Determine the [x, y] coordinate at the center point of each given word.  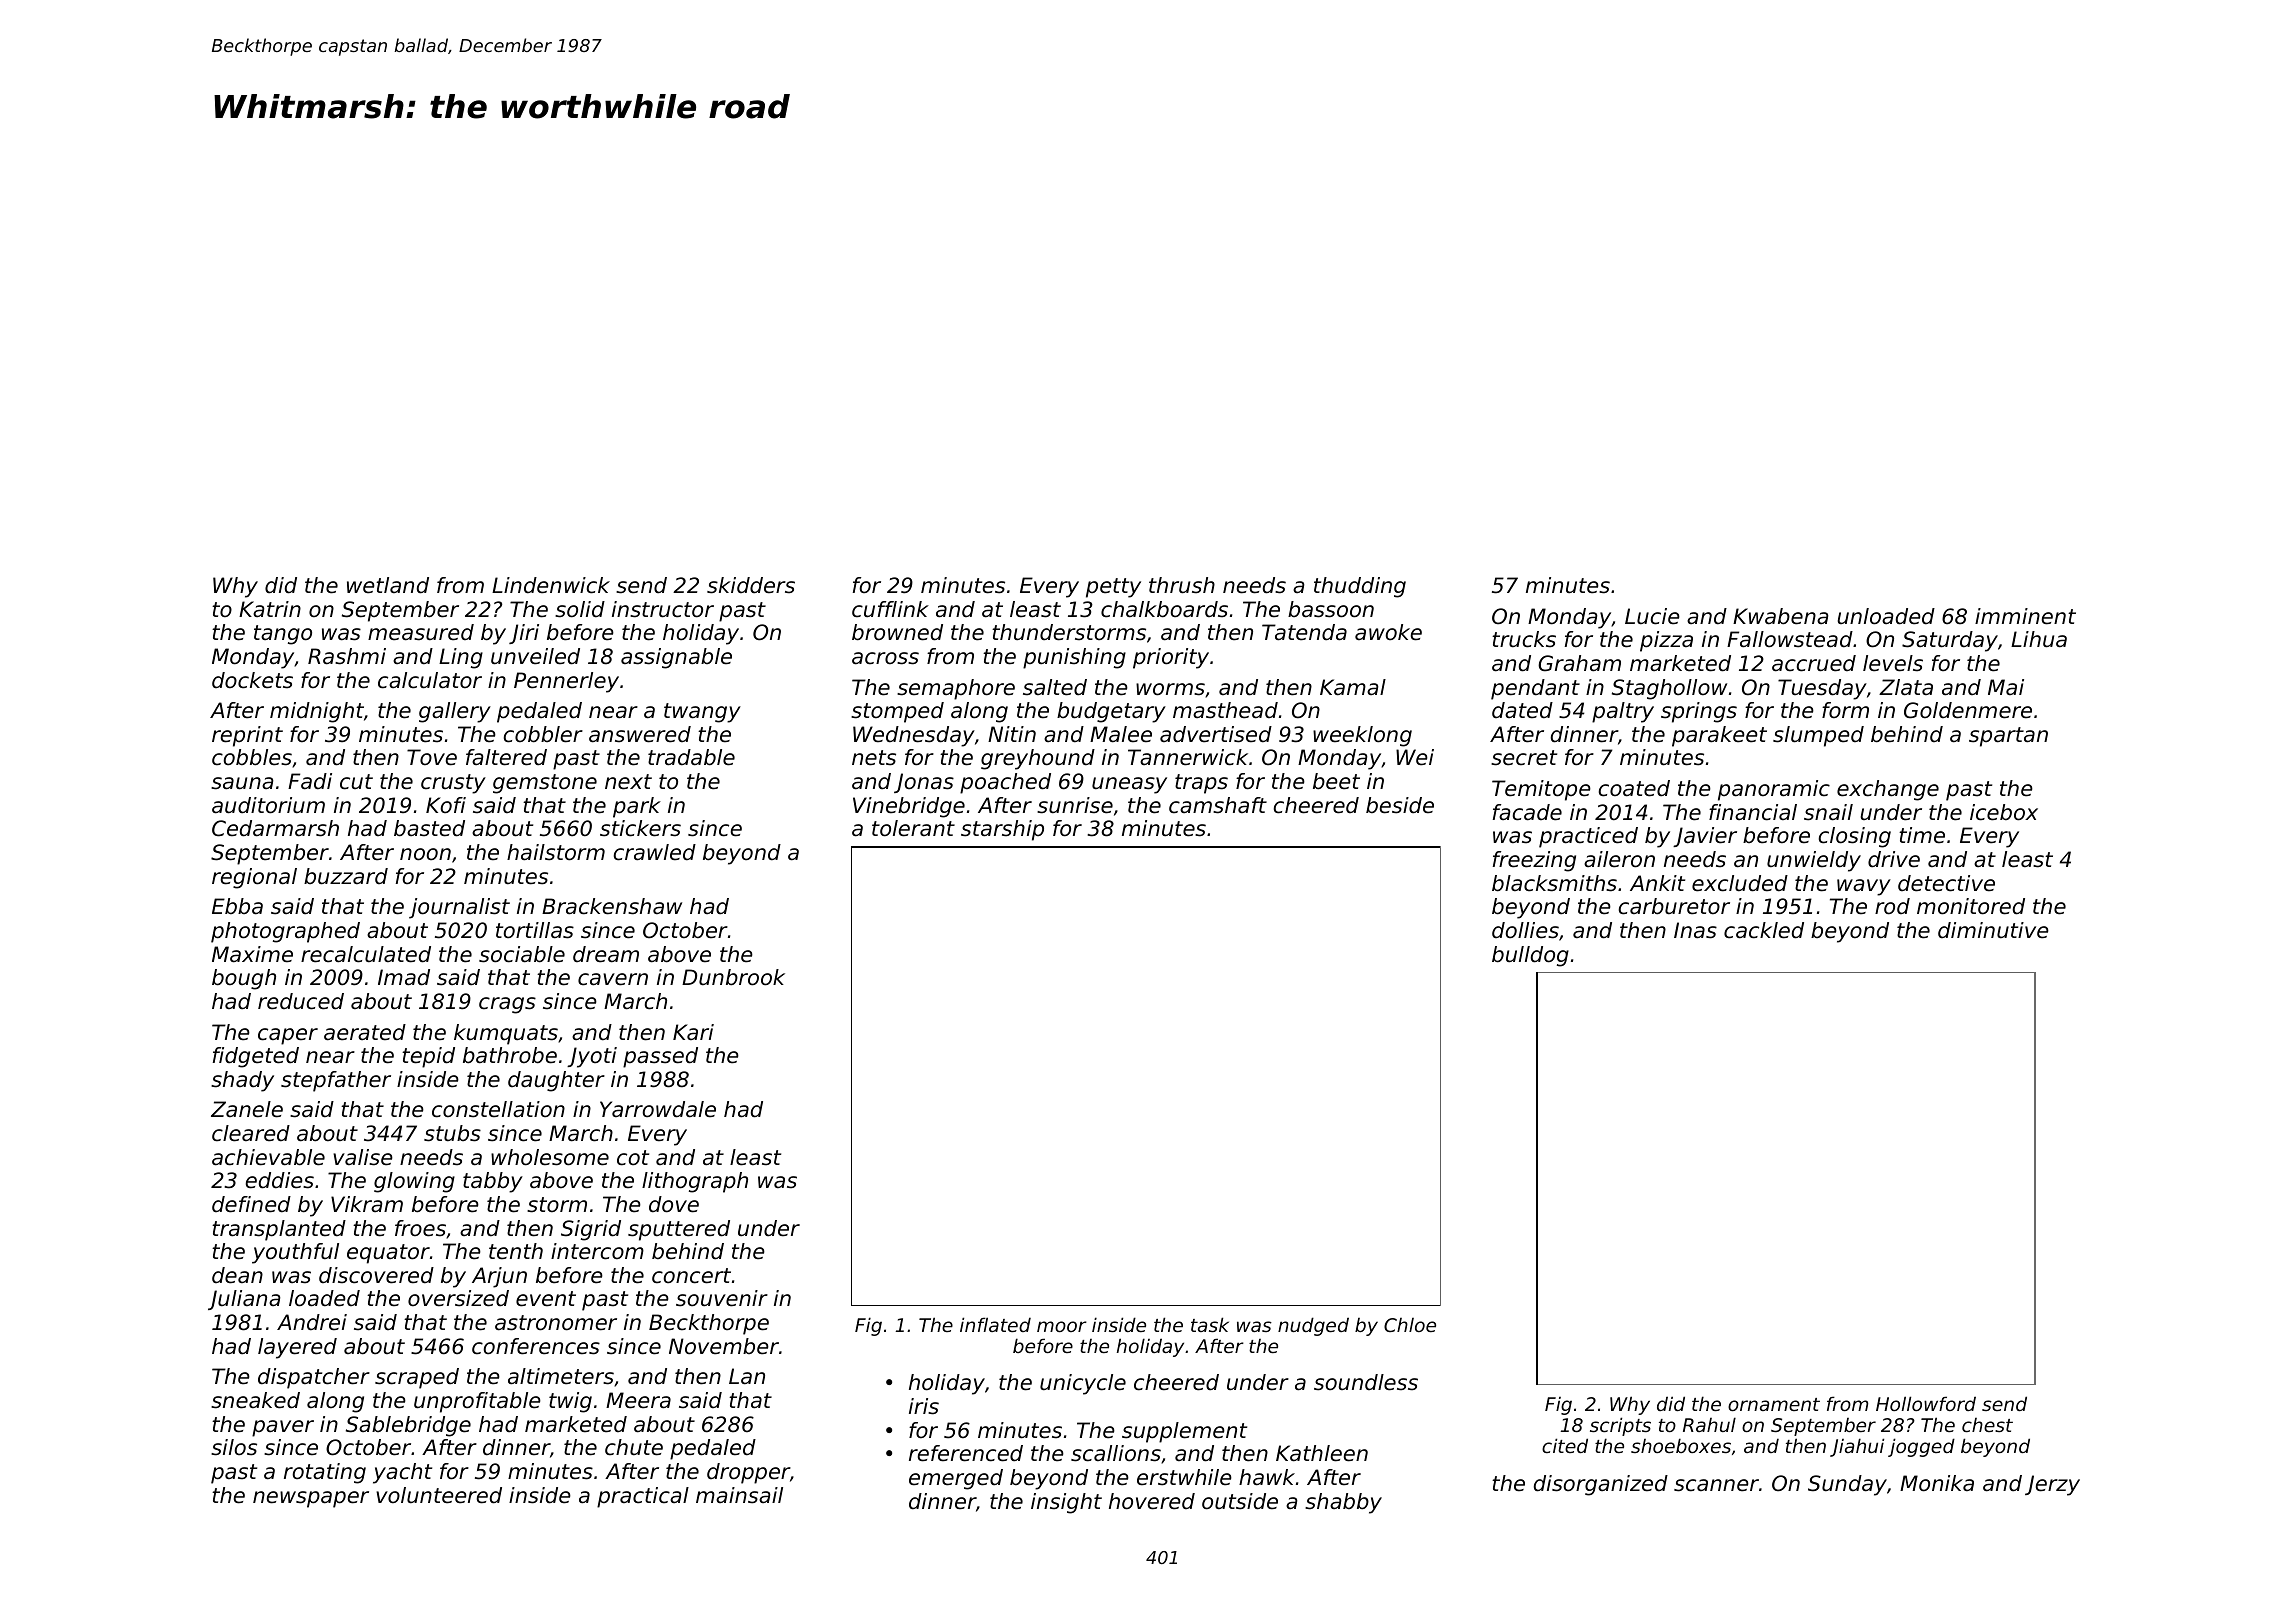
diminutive [1993, 930]
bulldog [1530, 956]
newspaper [311, 1499]
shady [242, 1081]
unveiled [535, 656]
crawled [655, 852]
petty [1113, 588]
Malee [1121, 734]
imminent [2025, 616]
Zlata [1906, 687]
